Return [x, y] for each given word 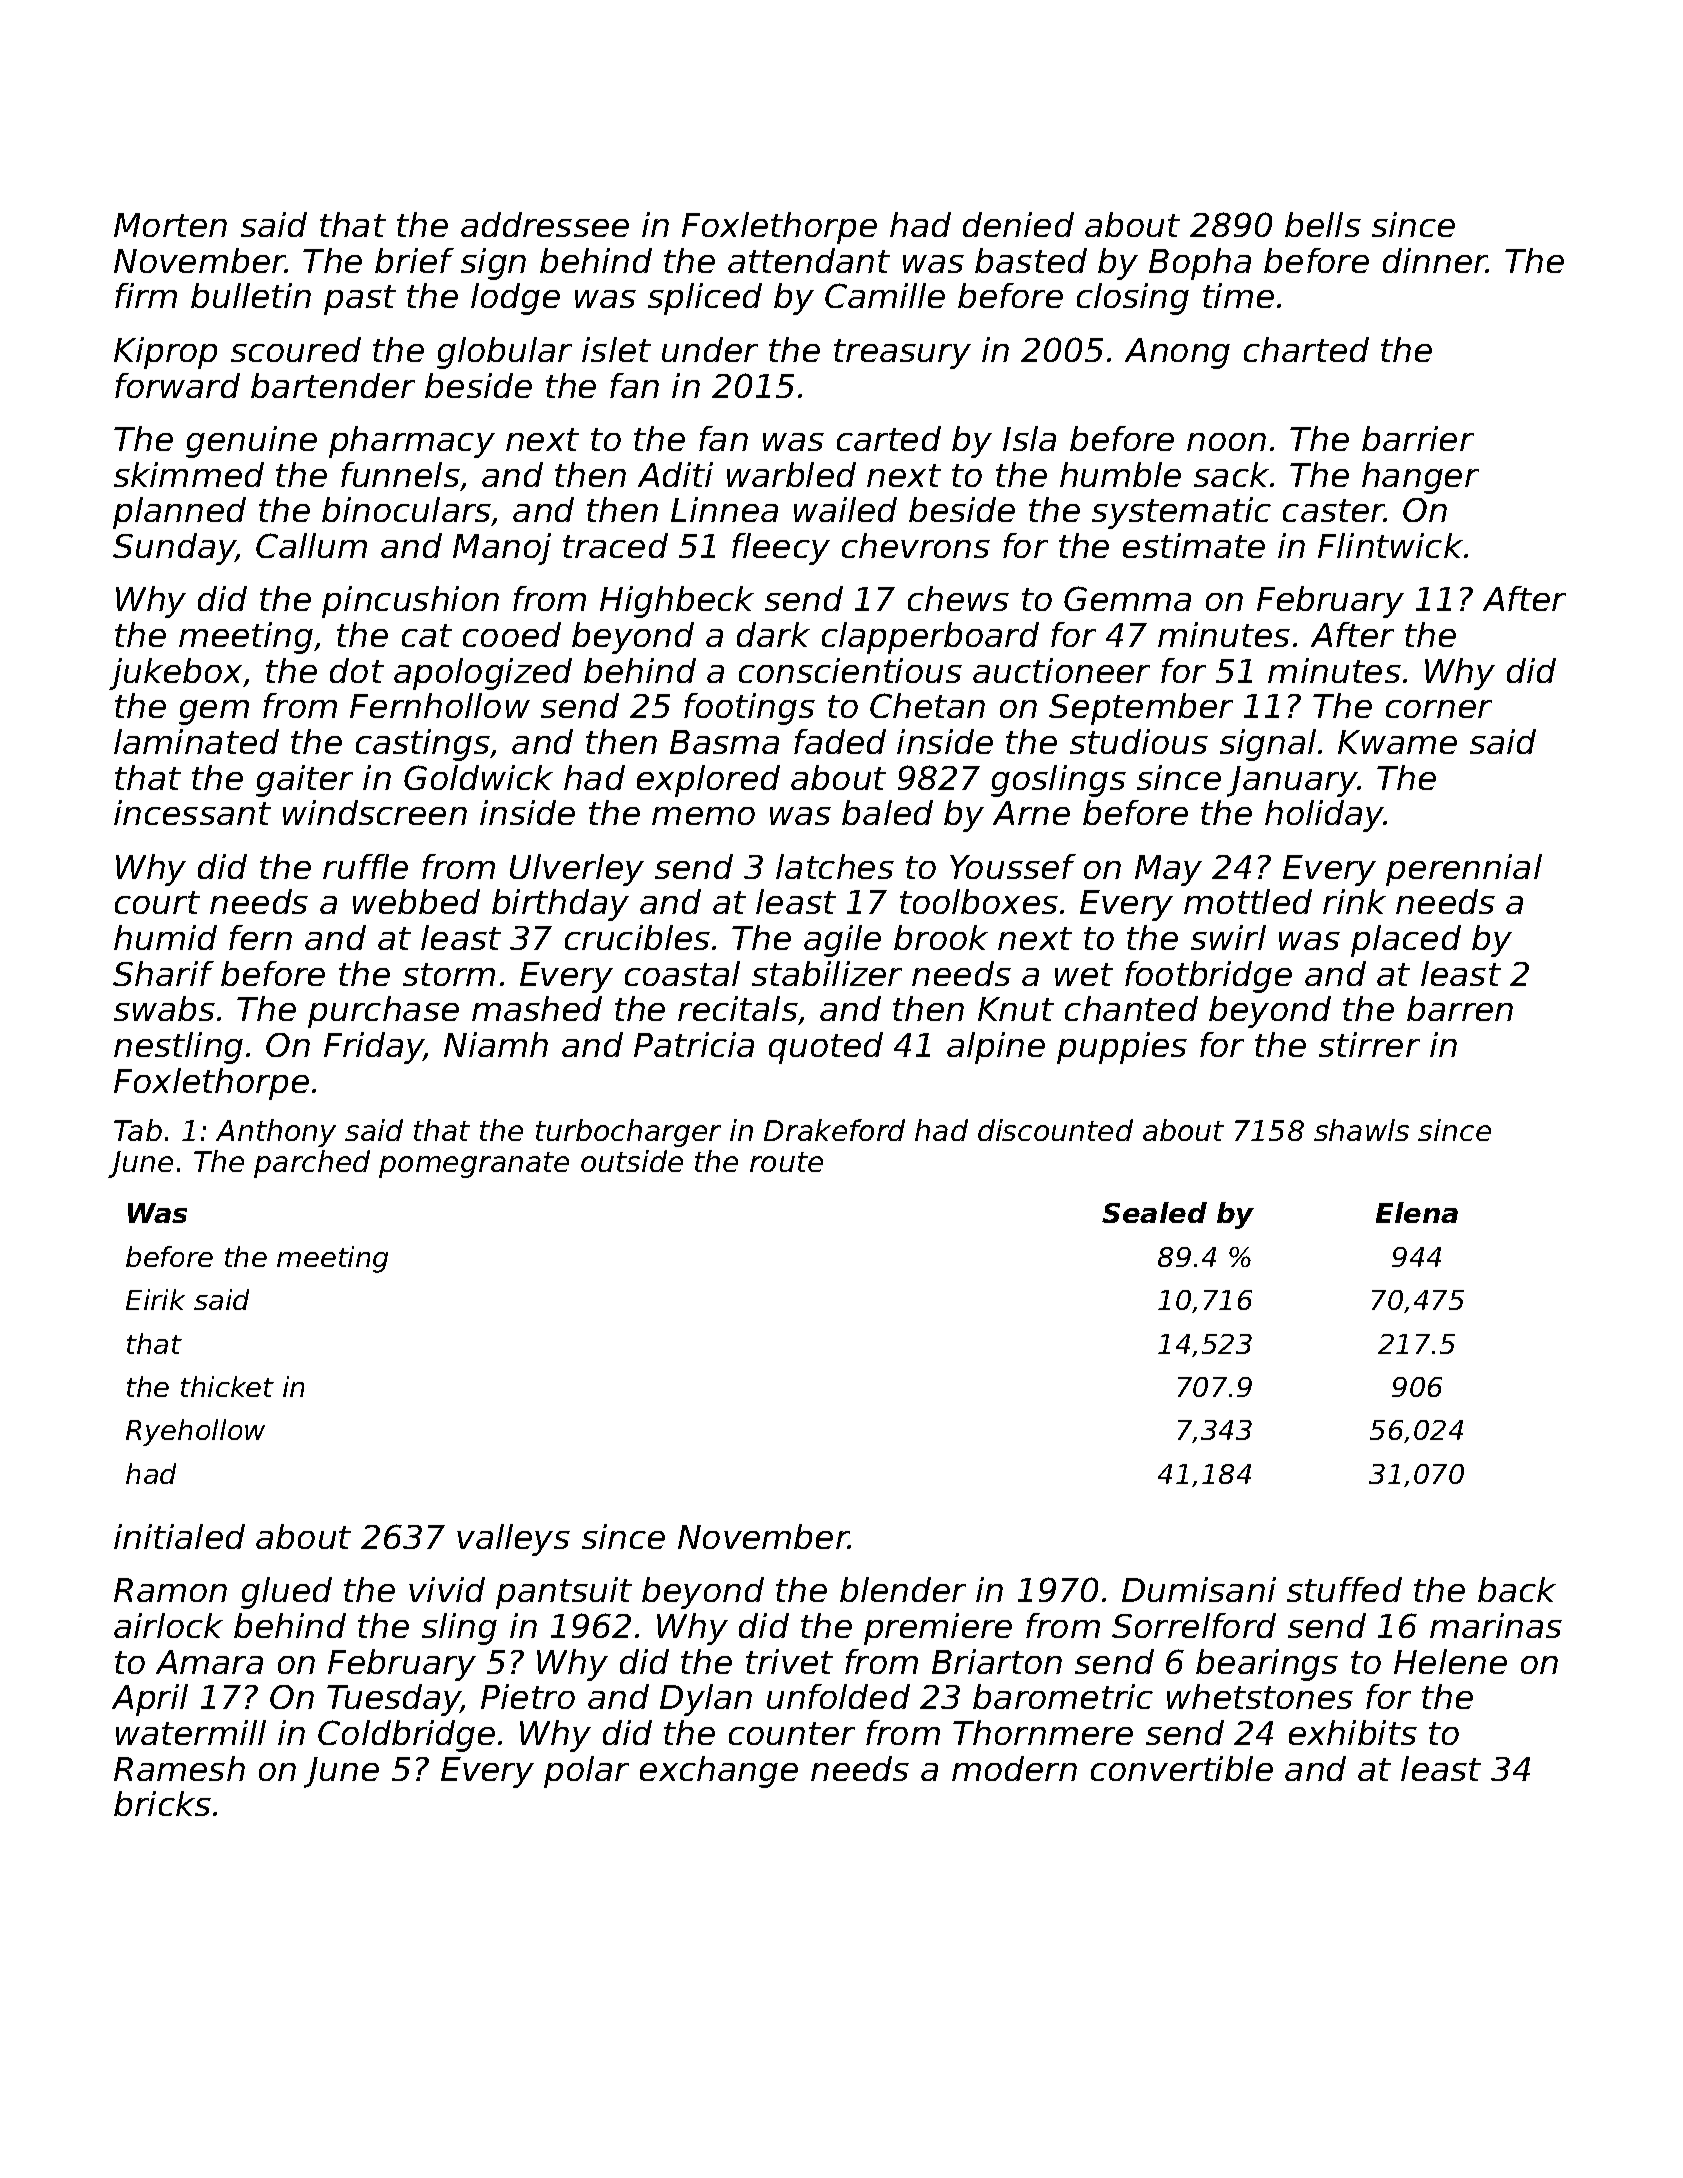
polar [586, 1772]
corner [1439, 709]
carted [889, 438]
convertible [1182, 1768]
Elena [1417, 1212]
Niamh [496, 1044]
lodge [515, 299]
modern [1014, 1768]
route [786, 1162]
